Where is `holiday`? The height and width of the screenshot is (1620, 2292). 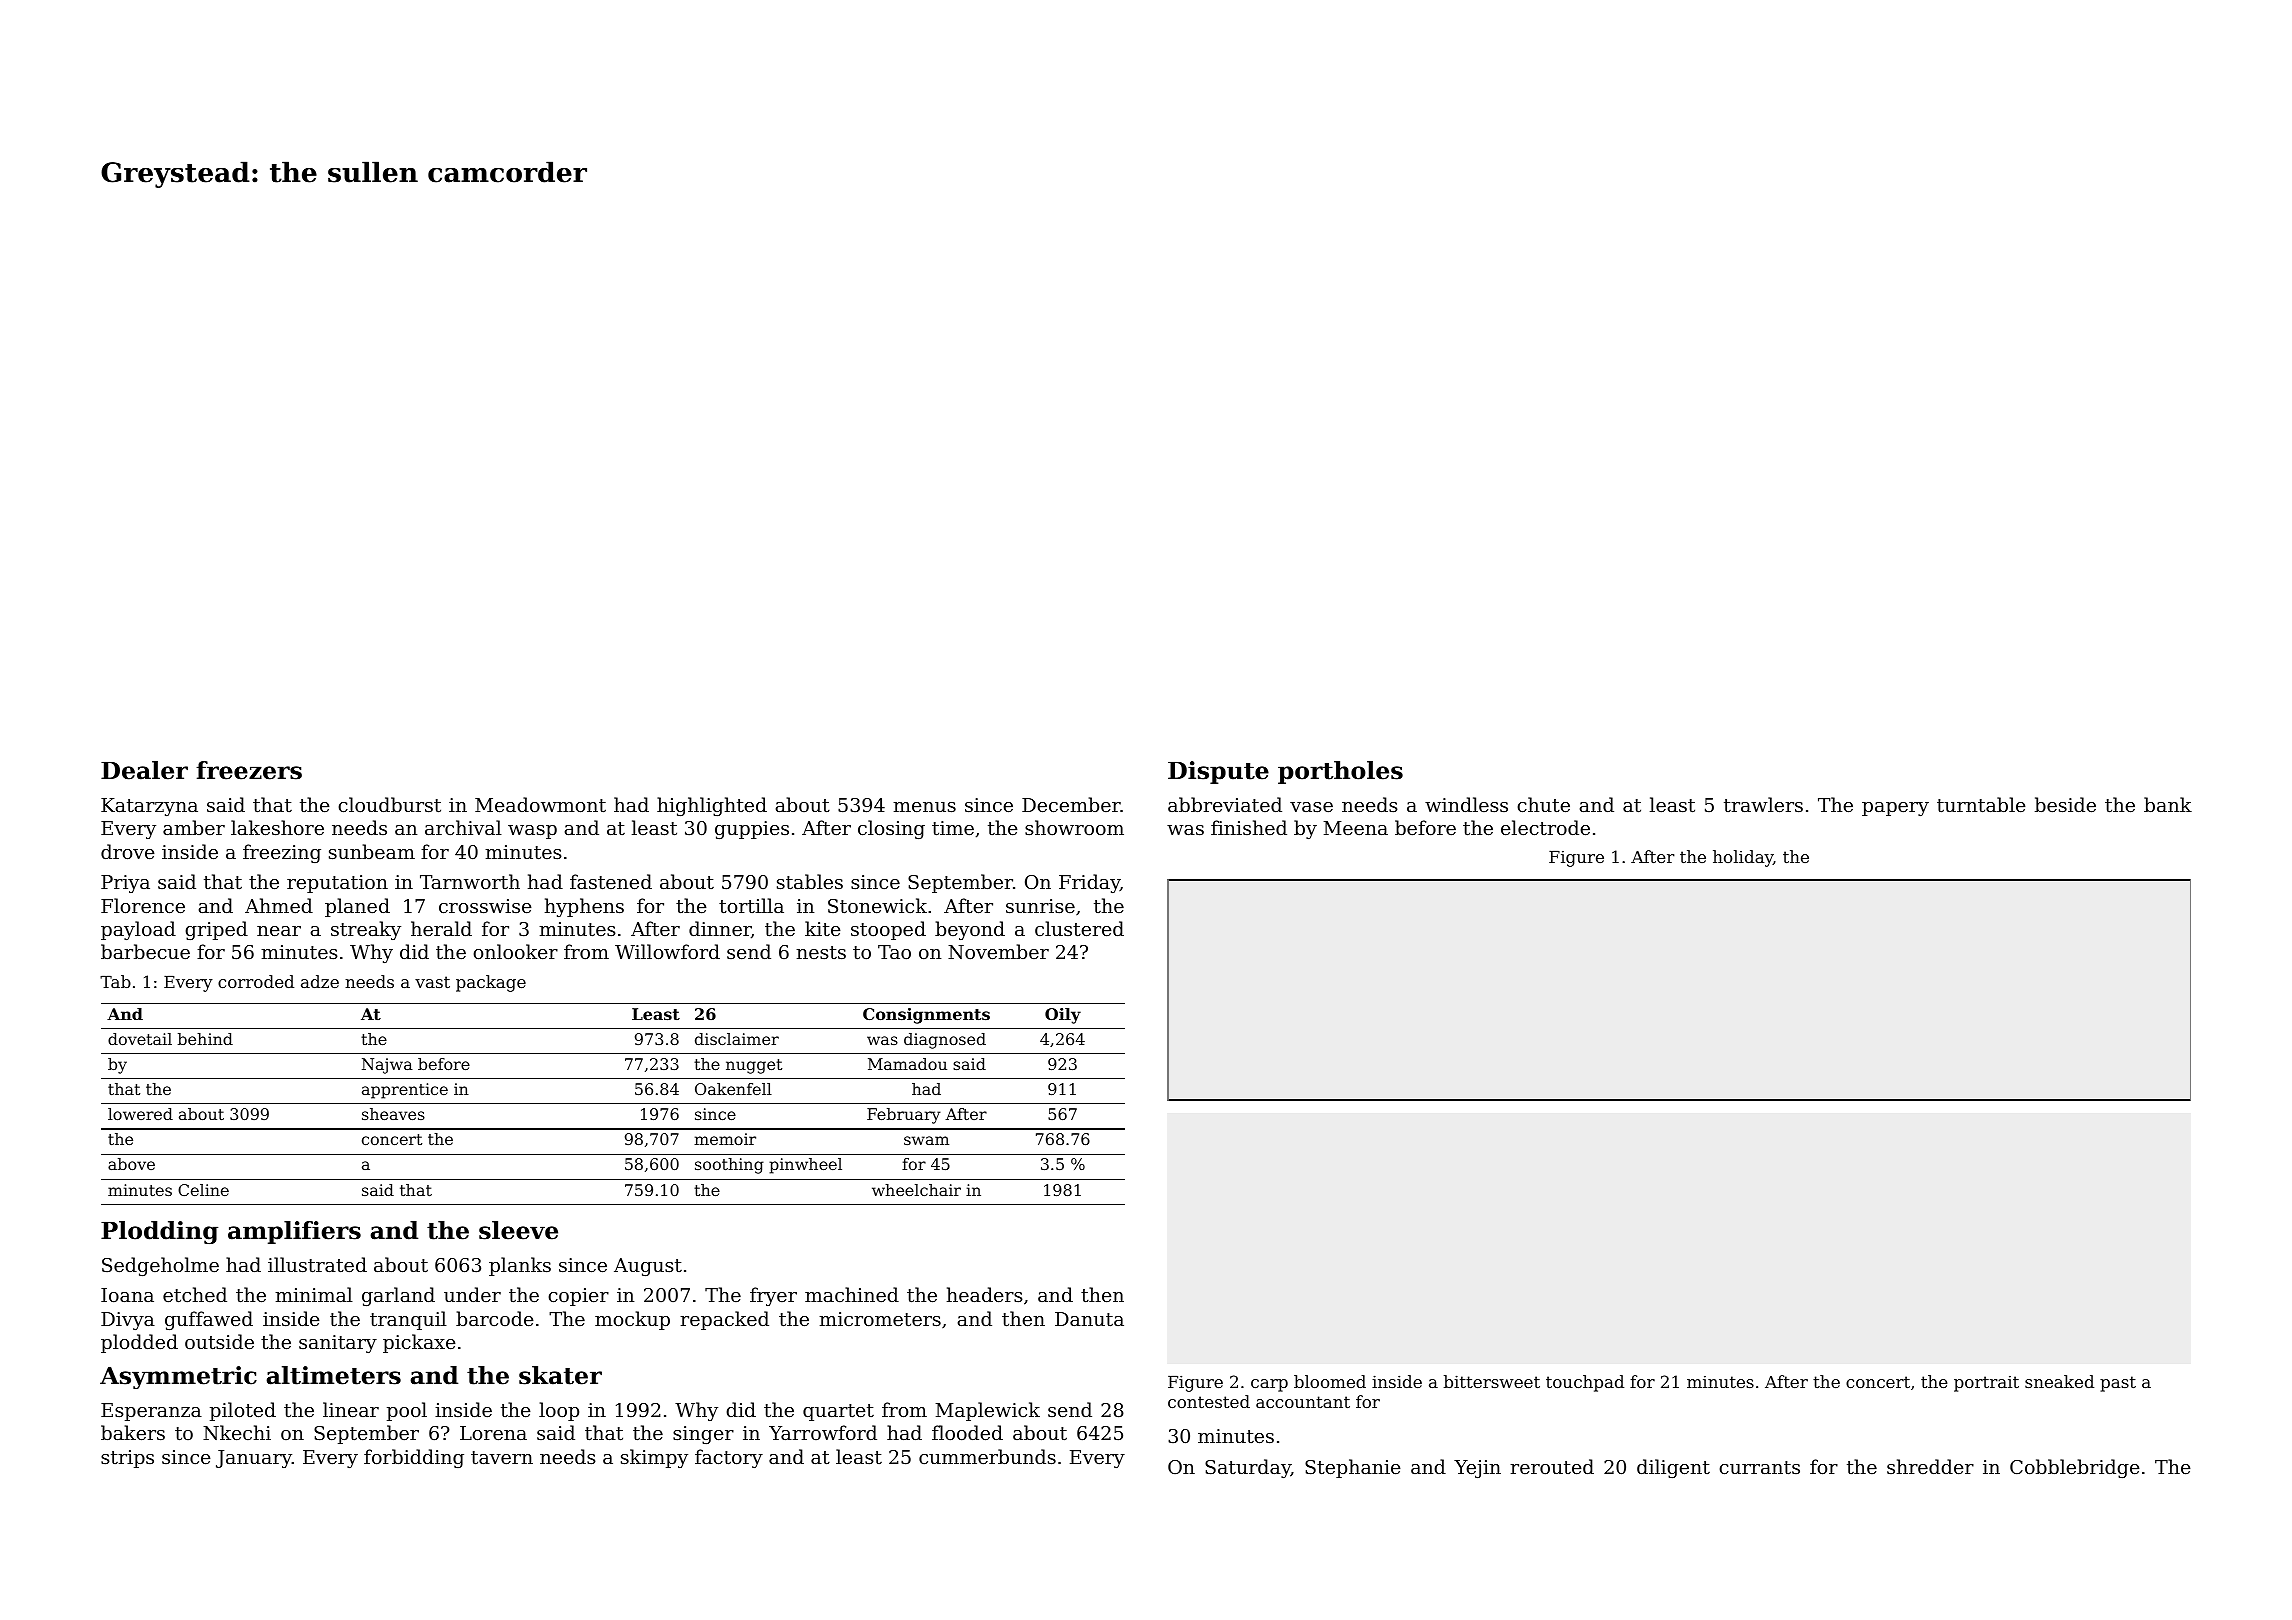
holiday is located at coordinates (1743, 858).
